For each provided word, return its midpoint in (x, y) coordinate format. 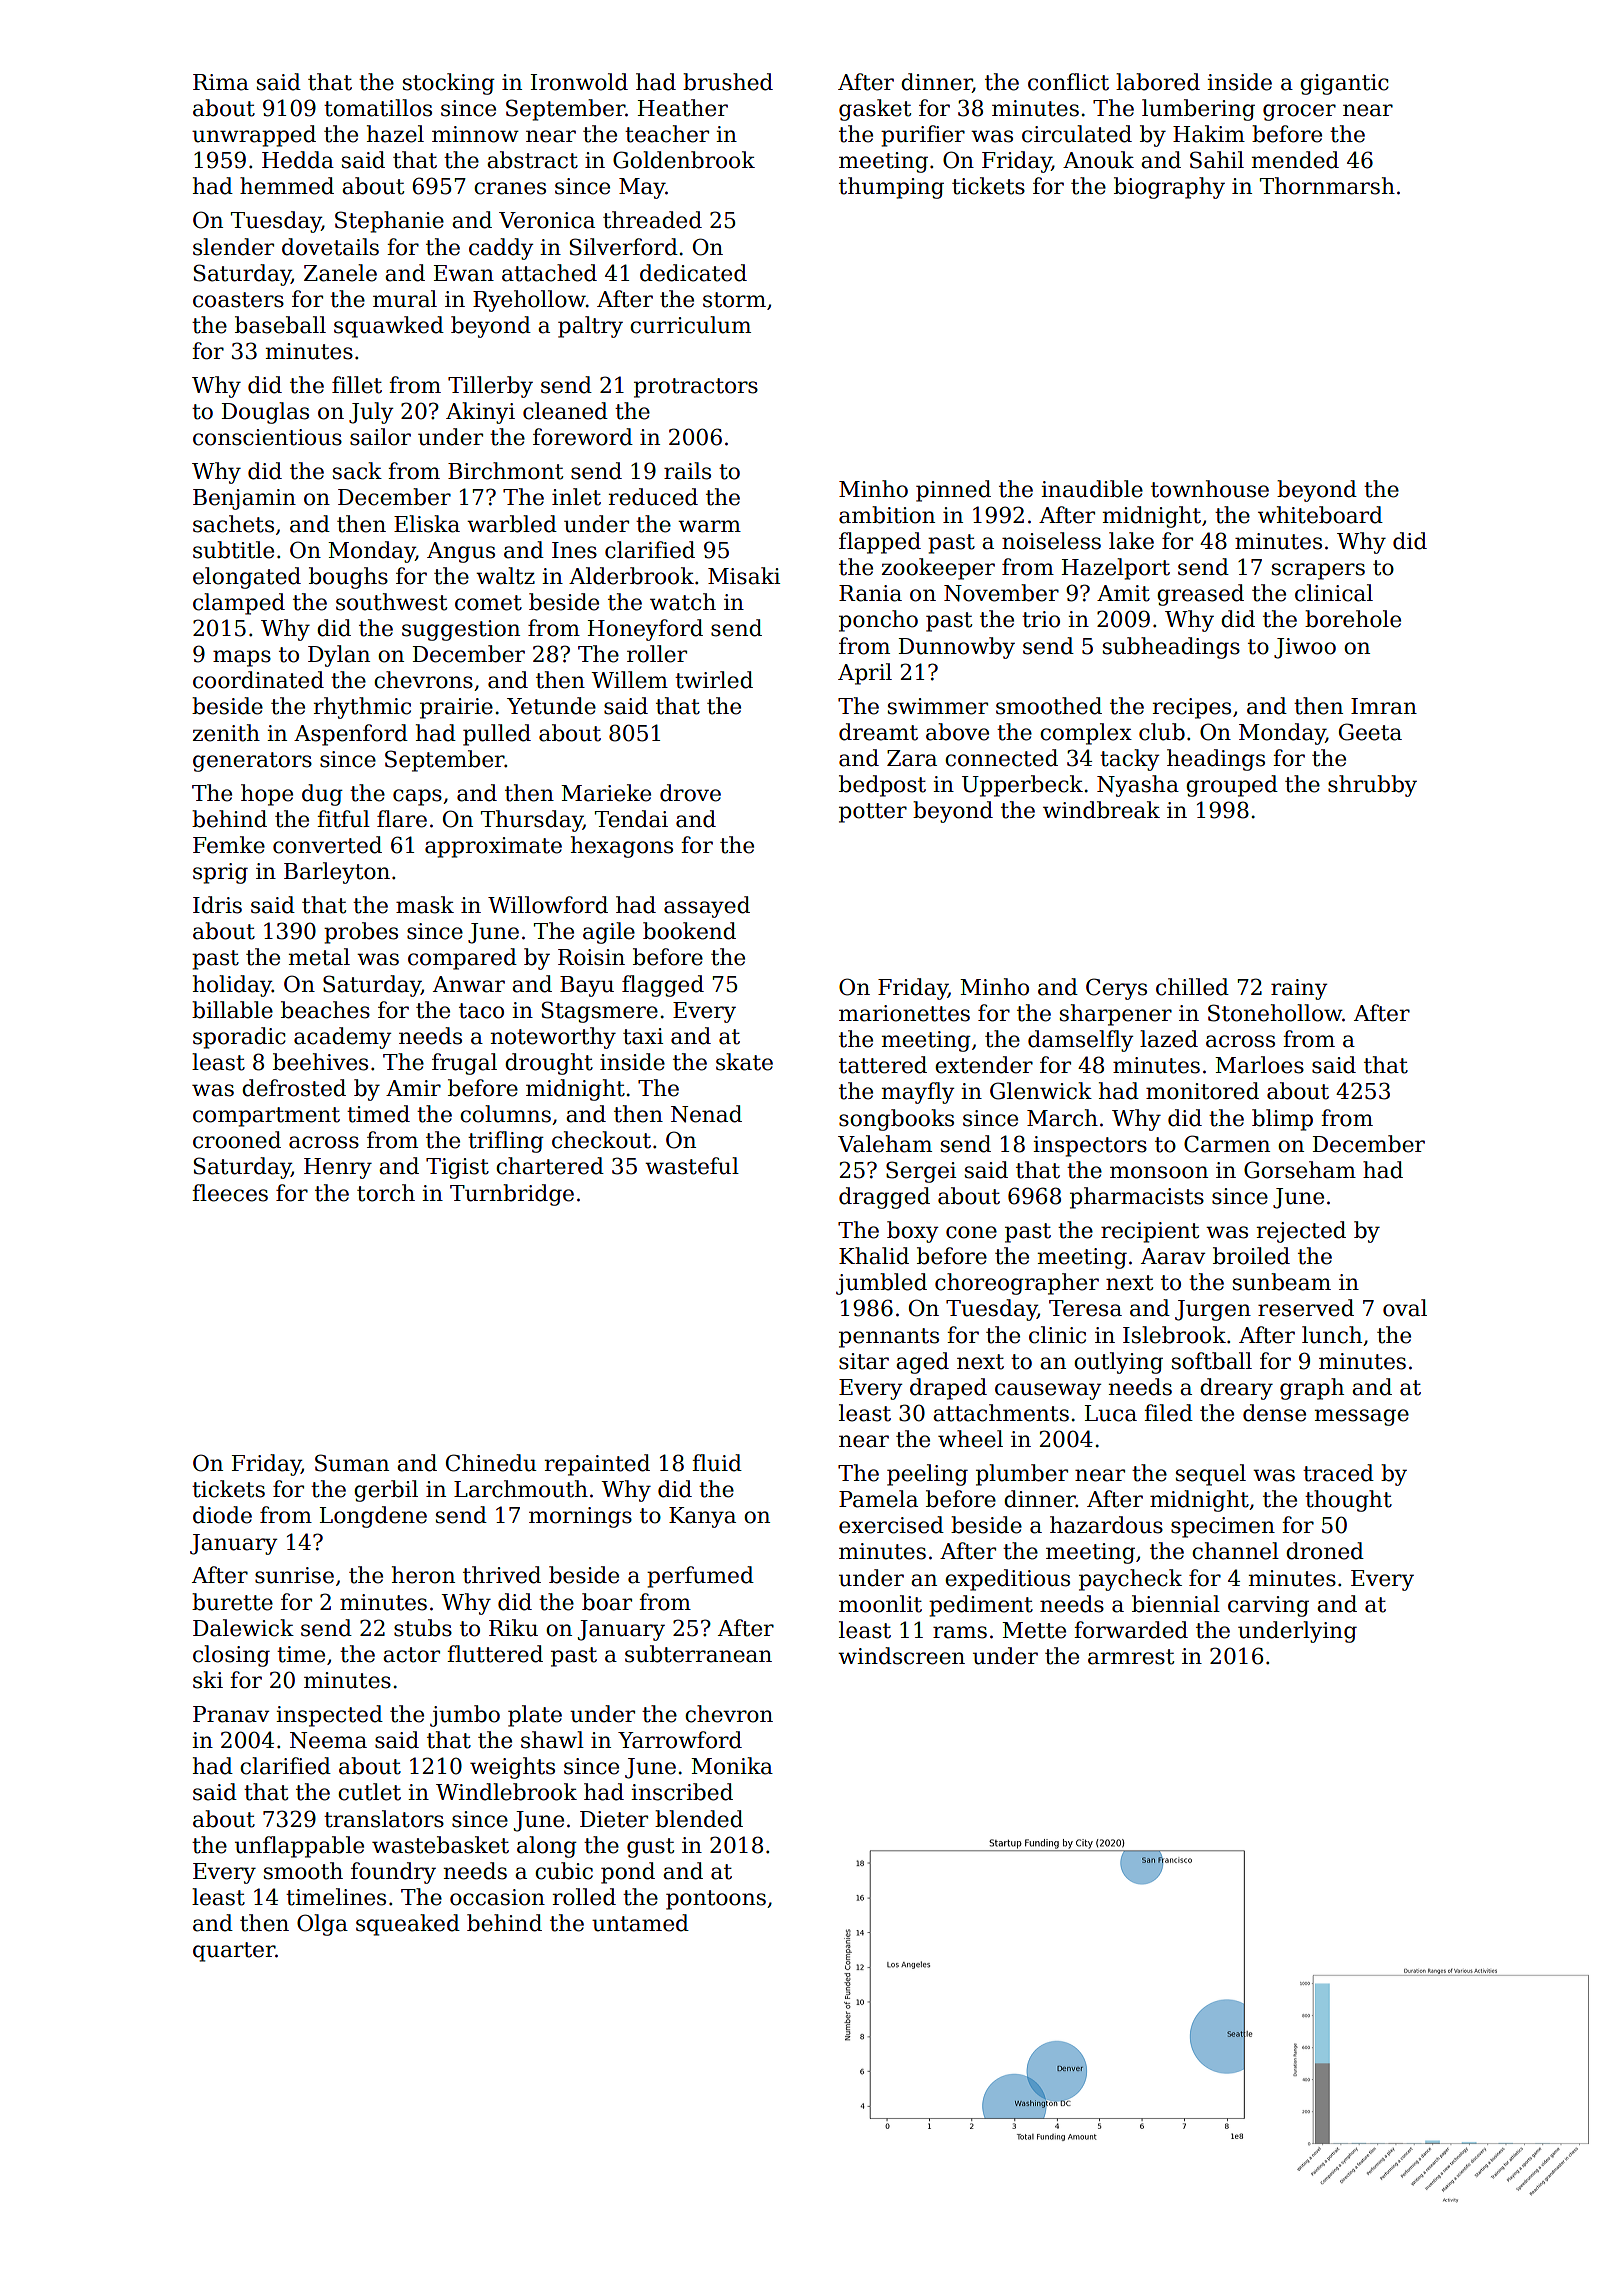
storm (734, 300)
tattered (883, 1065)
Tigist (457, 1168)
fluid (717, 1463)
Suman (352, 1463)
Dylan (339, 656)
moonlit (880, 1604)
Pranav (231, 1714)
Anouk (1098, 160)
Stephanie (389, 222)
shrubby (1372, 786)
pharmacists (1137, 1198)
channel (1235, 1551)
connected (1001, 758)
